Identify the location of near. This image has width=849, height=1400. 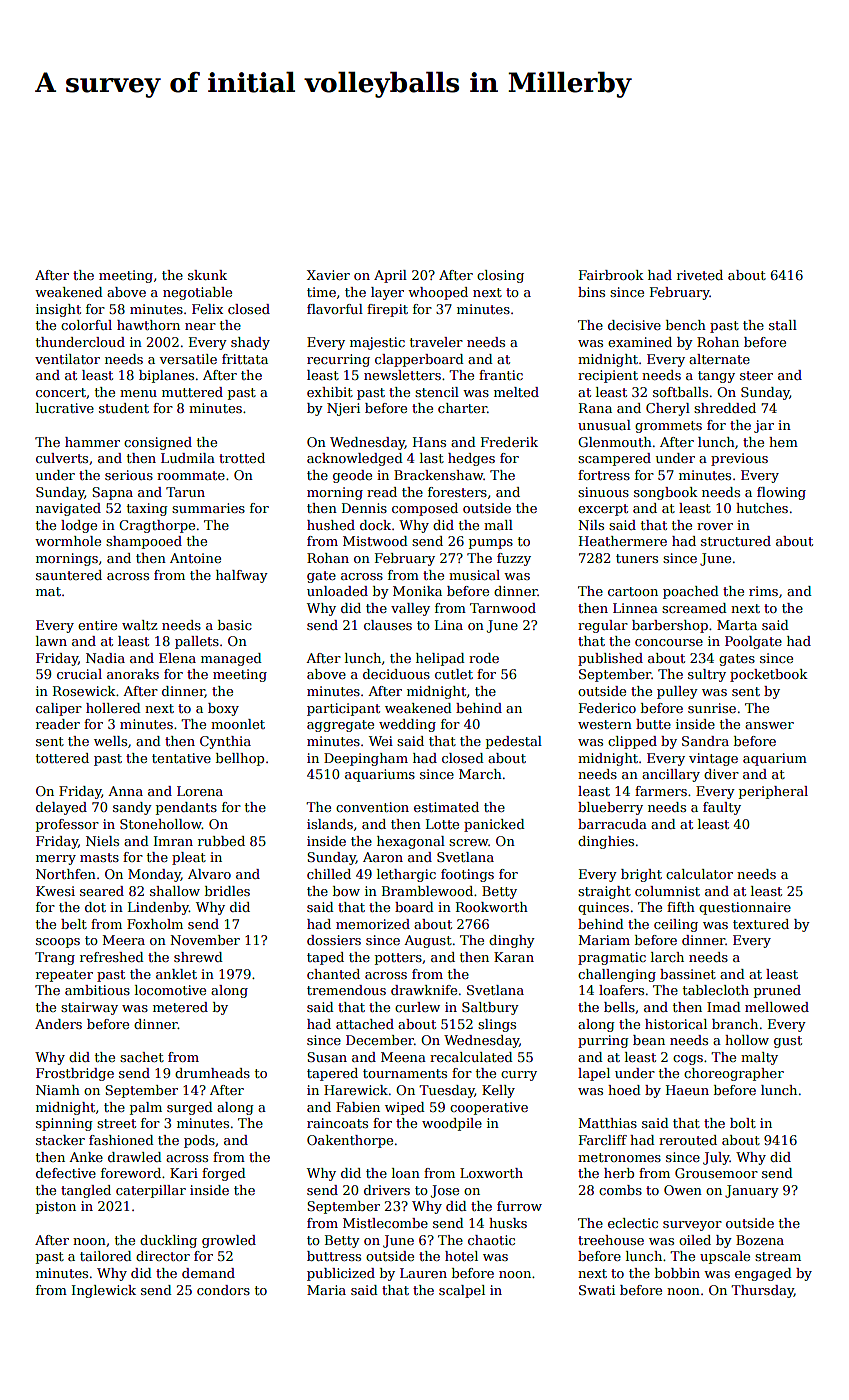
(200, 326).
